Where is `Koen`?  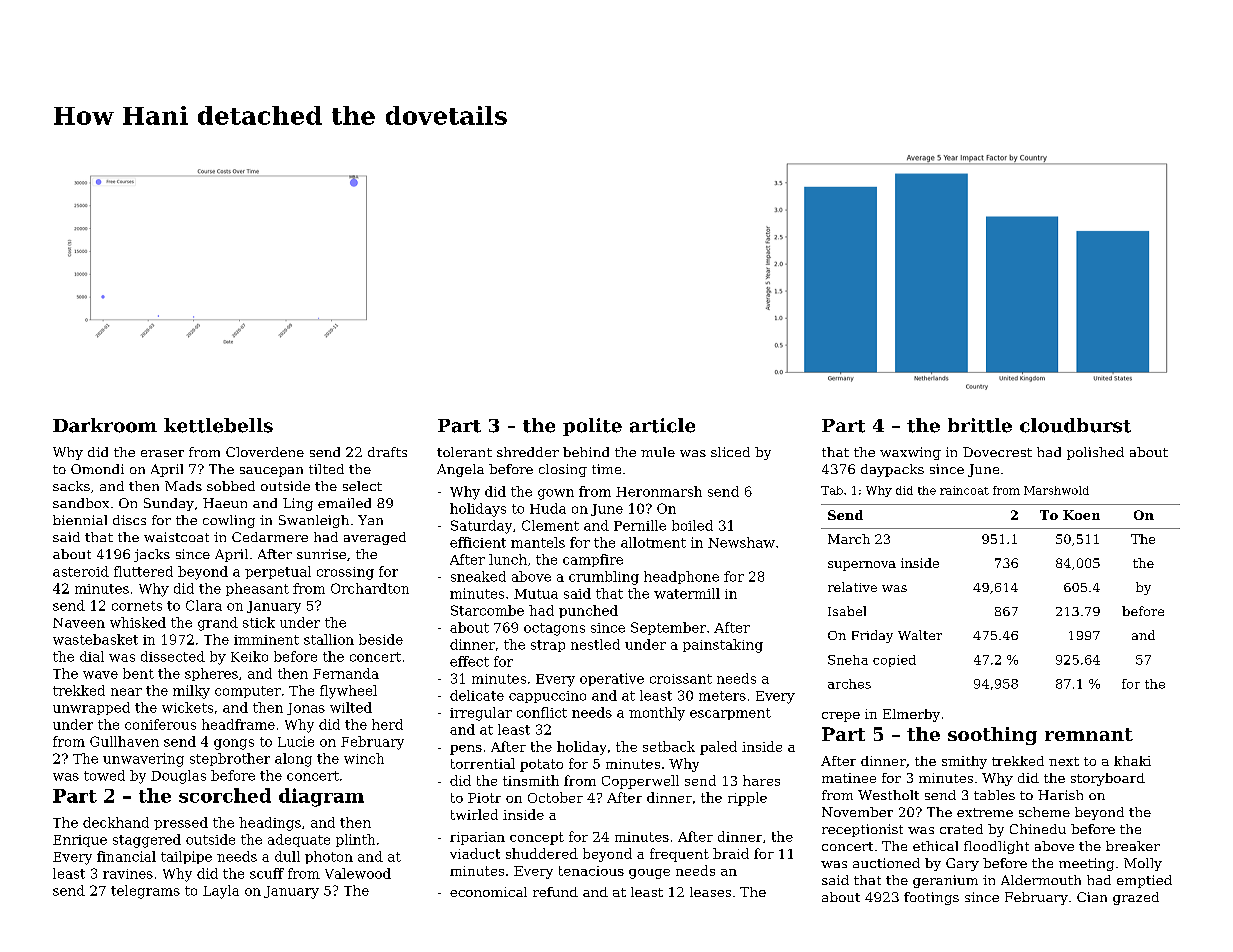
Koen is located at coordinates (1081, 515).
